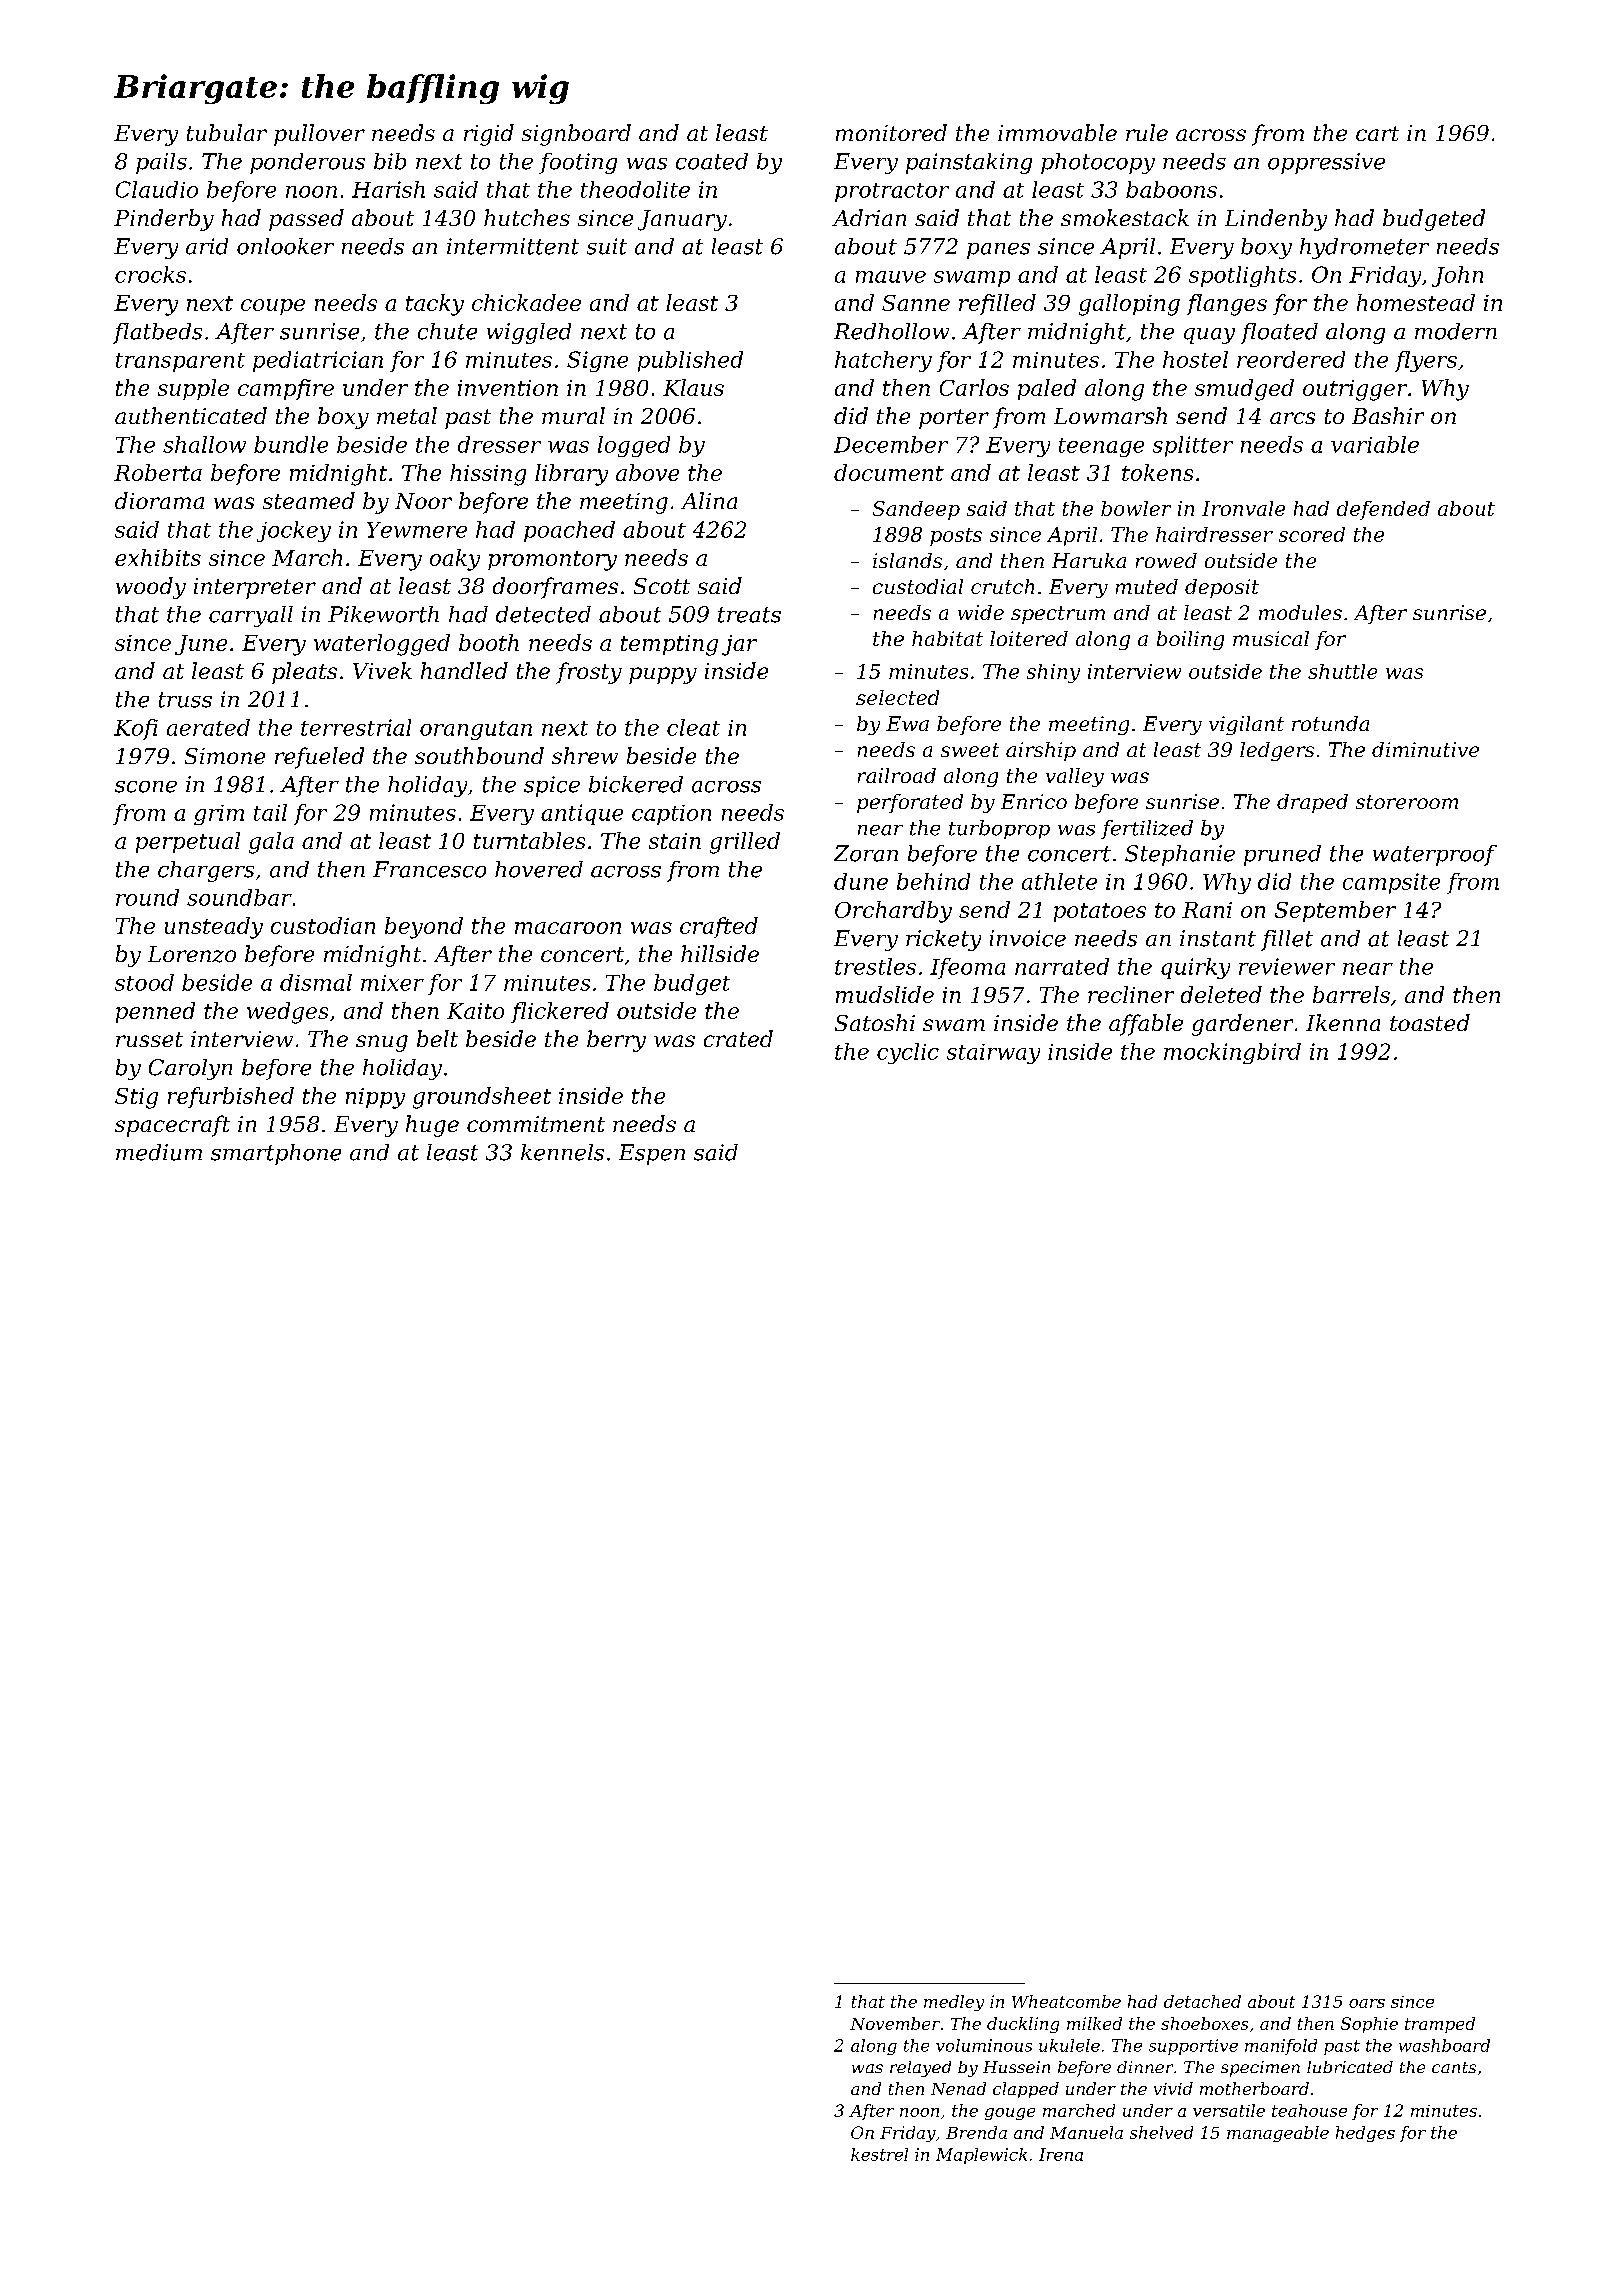 This screenshot has height=2292, width=1620. Describe the element at coordinates (318, 361) in the screenshot. I see `pediatrician` at that location.
